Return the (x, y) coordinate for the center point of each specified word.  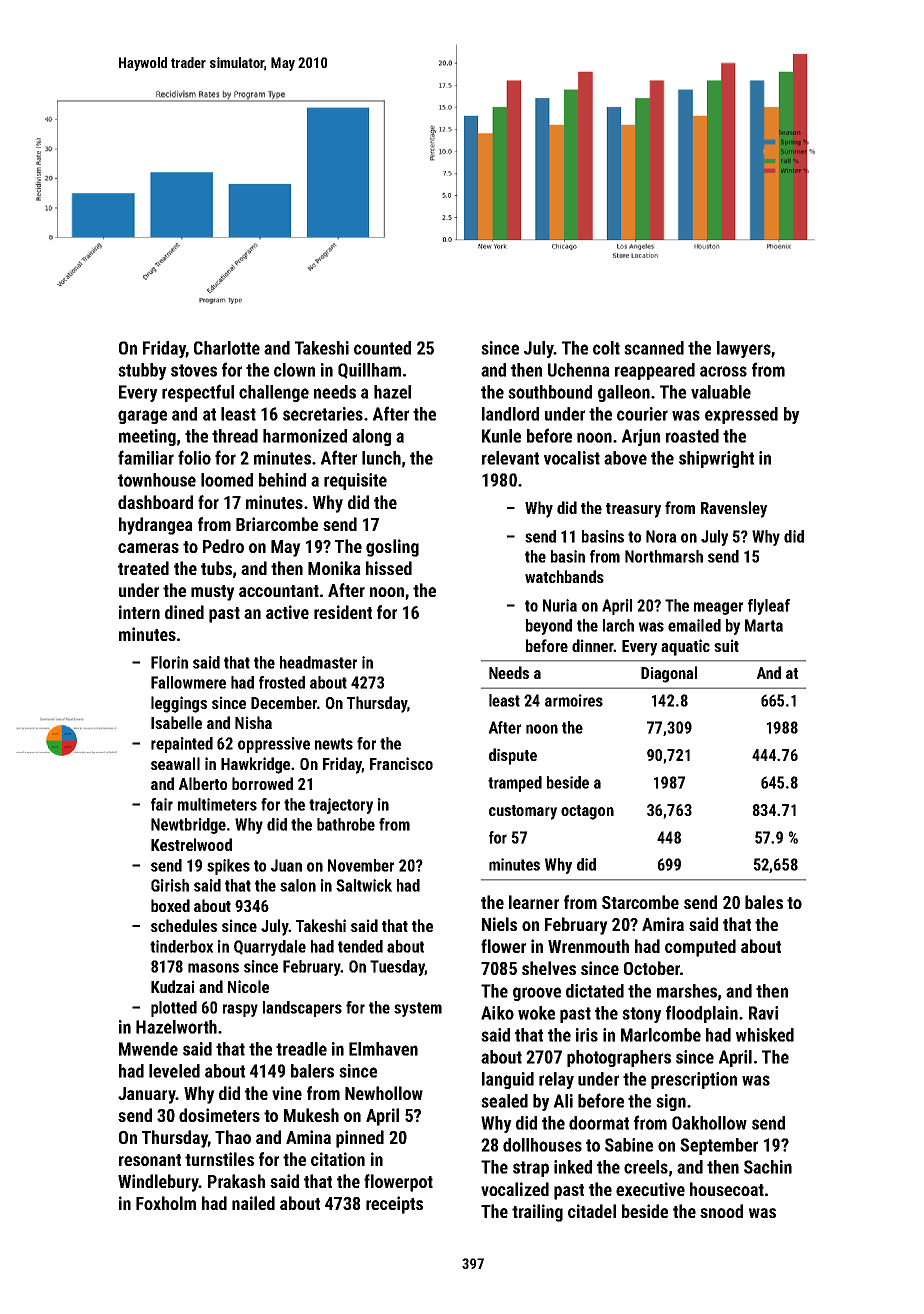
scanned (654, 348)
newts (334, 744)
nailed (253, 1203)
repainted (182, 745)
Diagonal (669, 674)
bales (764, 902)
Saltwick (364, 885)
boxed (170, 905)
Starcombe (640, 902)
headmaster (318, 662)
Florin (169, 662)
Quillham (369, 371)
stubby (142, 371)
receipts (394, 1205)
